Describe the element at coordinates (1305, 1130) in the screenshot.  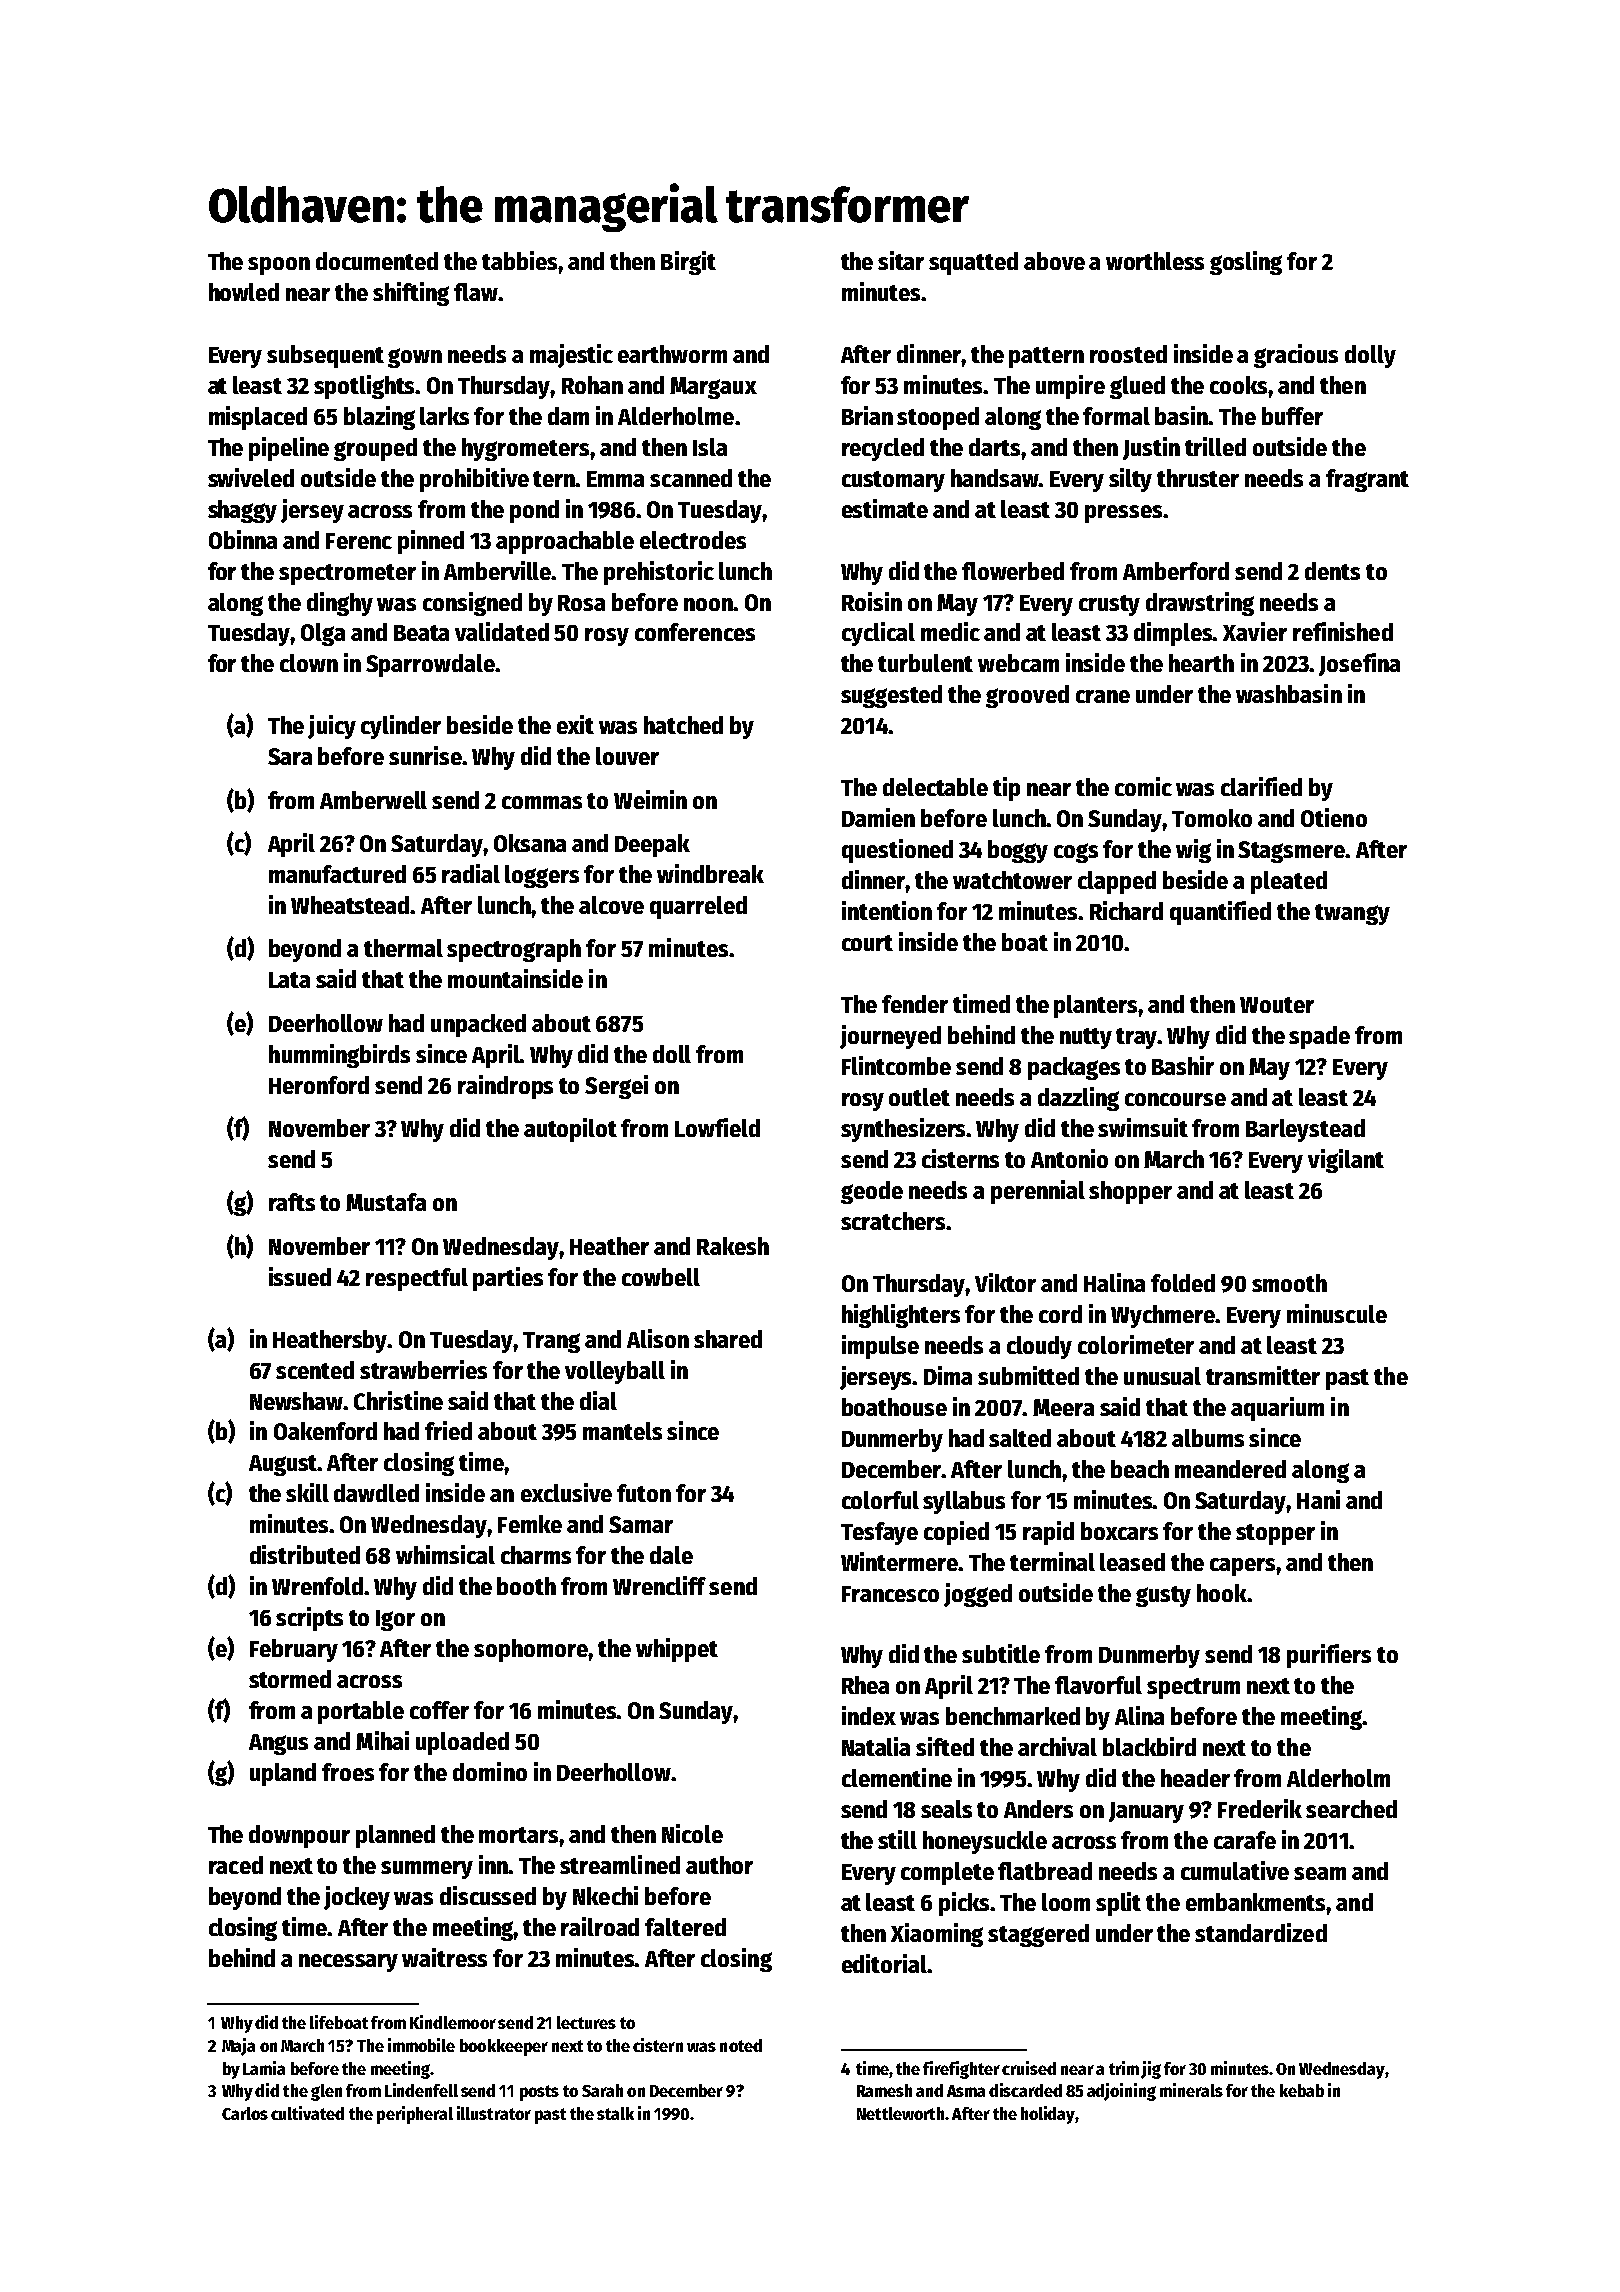
I see `Barleystead` at that location.
